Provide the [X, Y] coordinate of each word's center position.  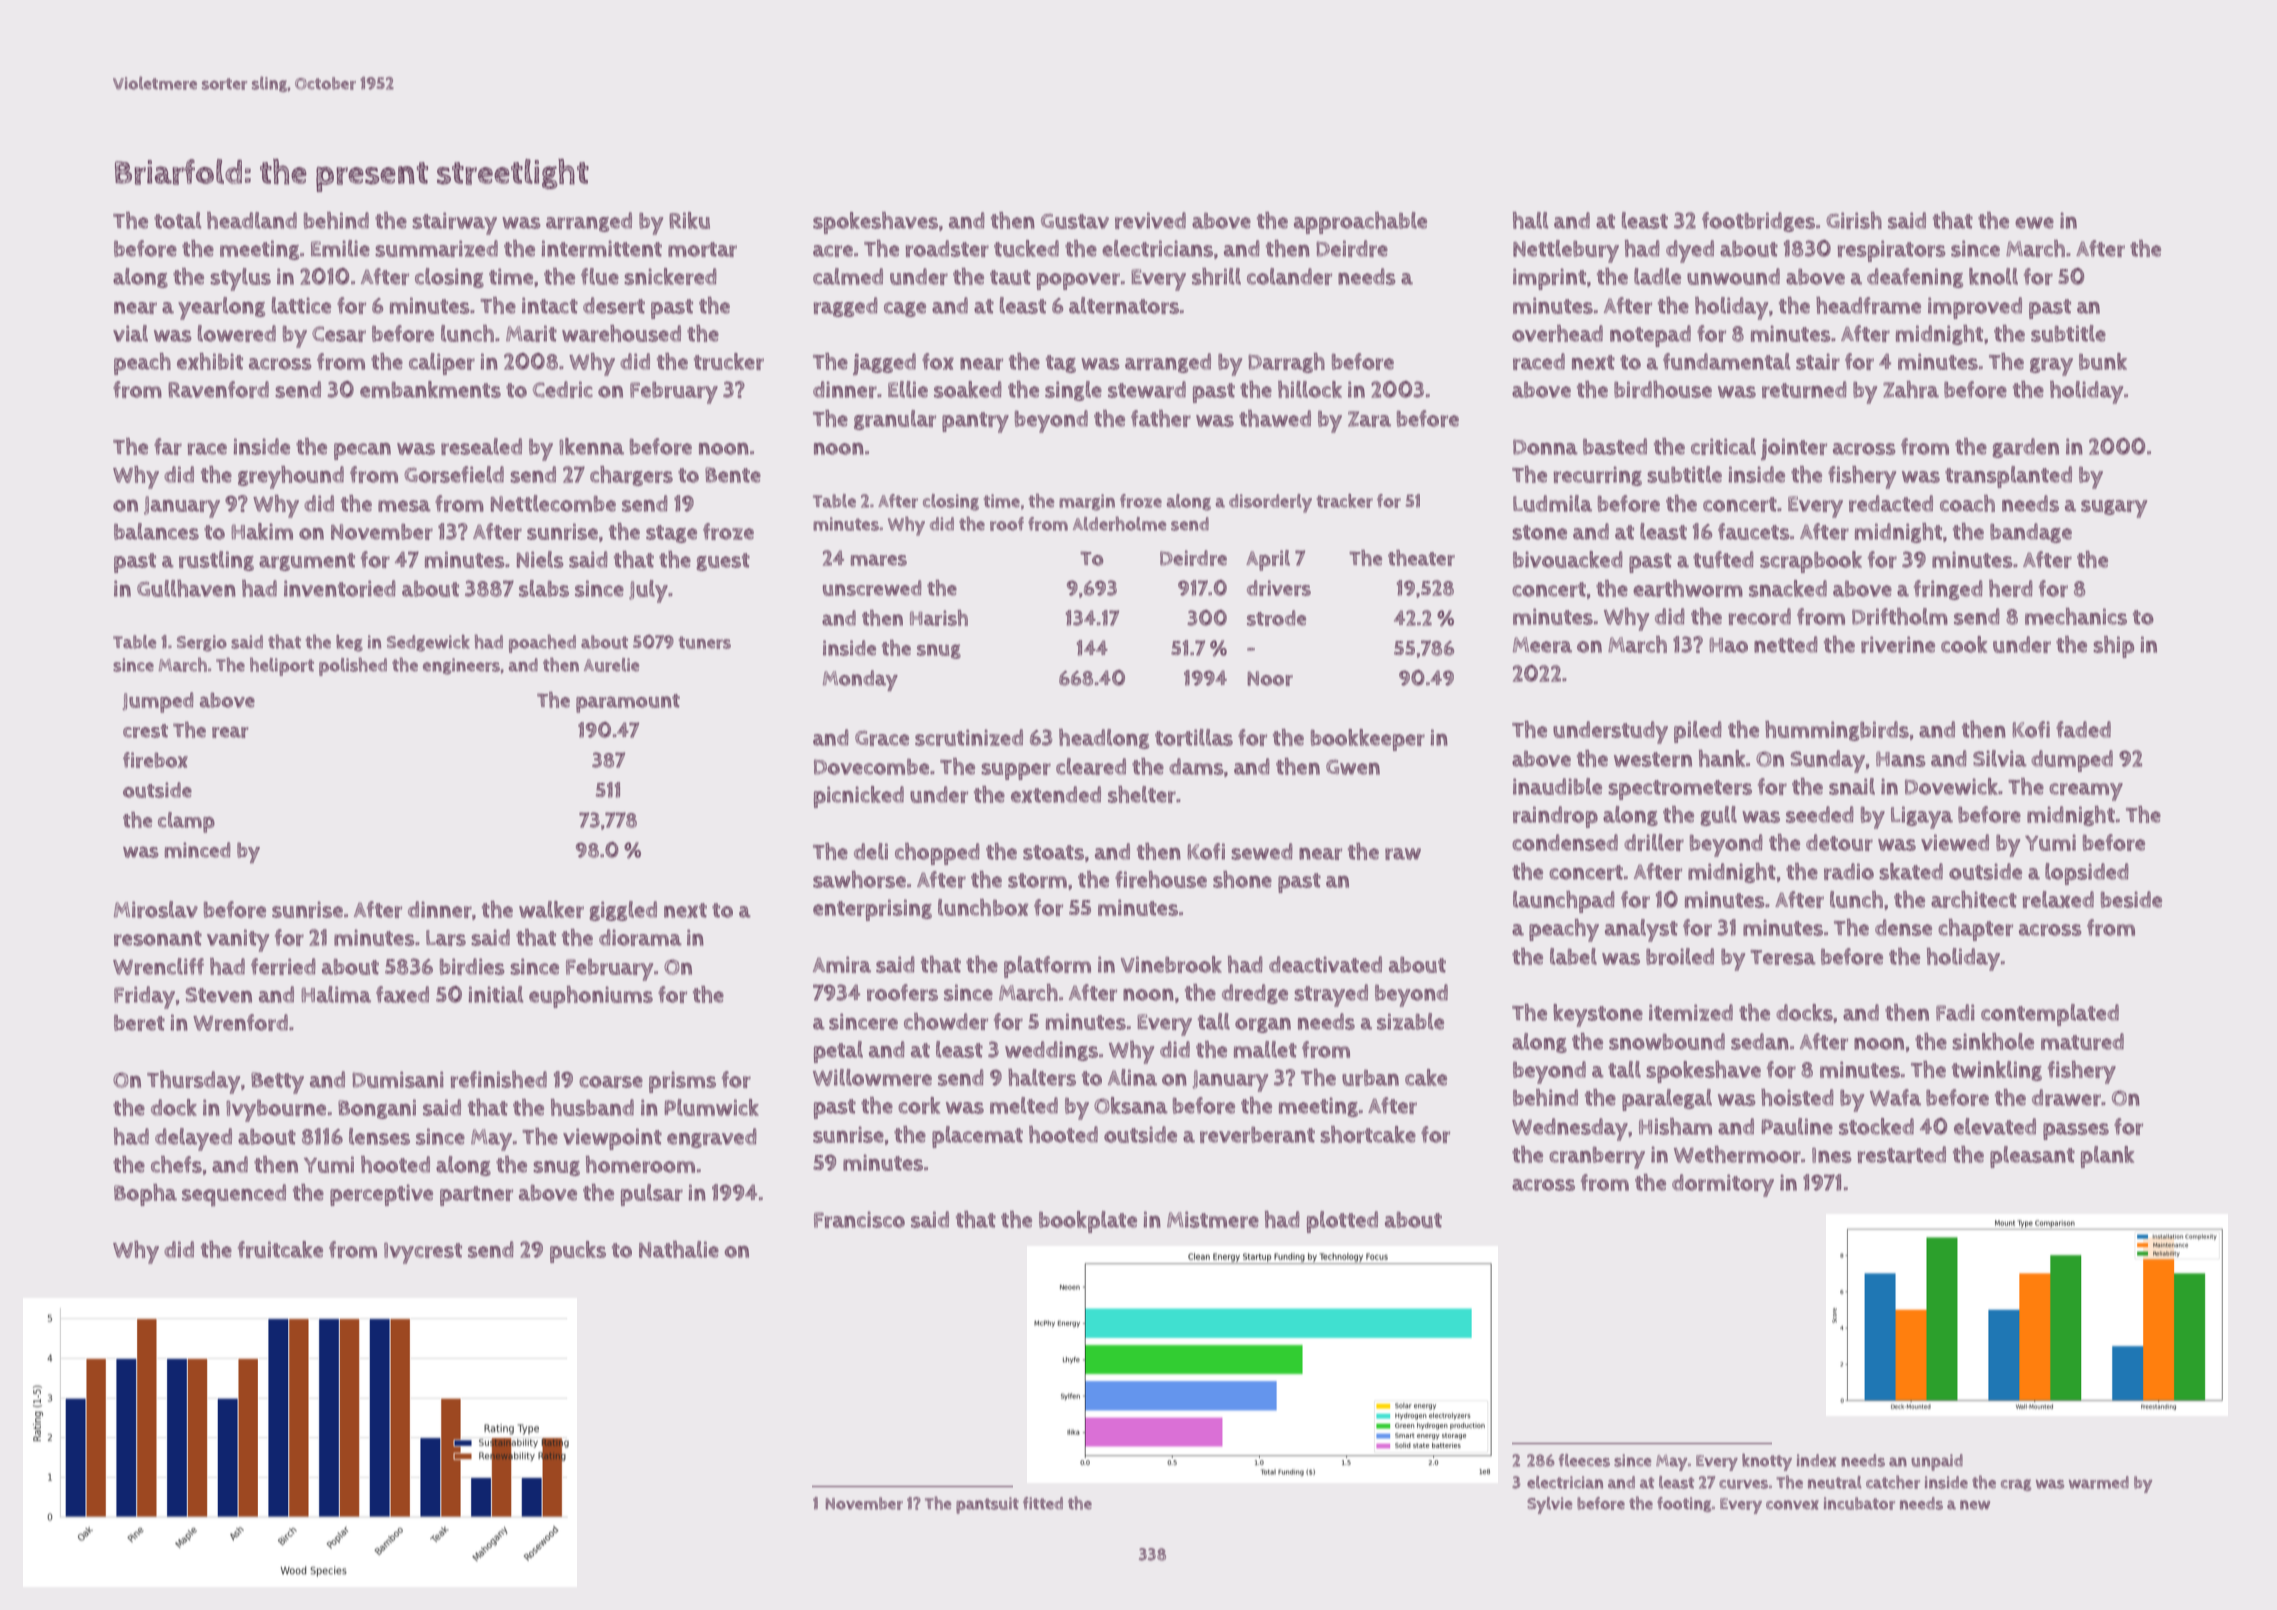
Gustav [1075, 221]
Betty [277, 1083]
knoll [1993, 276]
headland [252, 220]
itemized [1691, 1012]
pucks [578, 1252]
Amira [842, 964]
